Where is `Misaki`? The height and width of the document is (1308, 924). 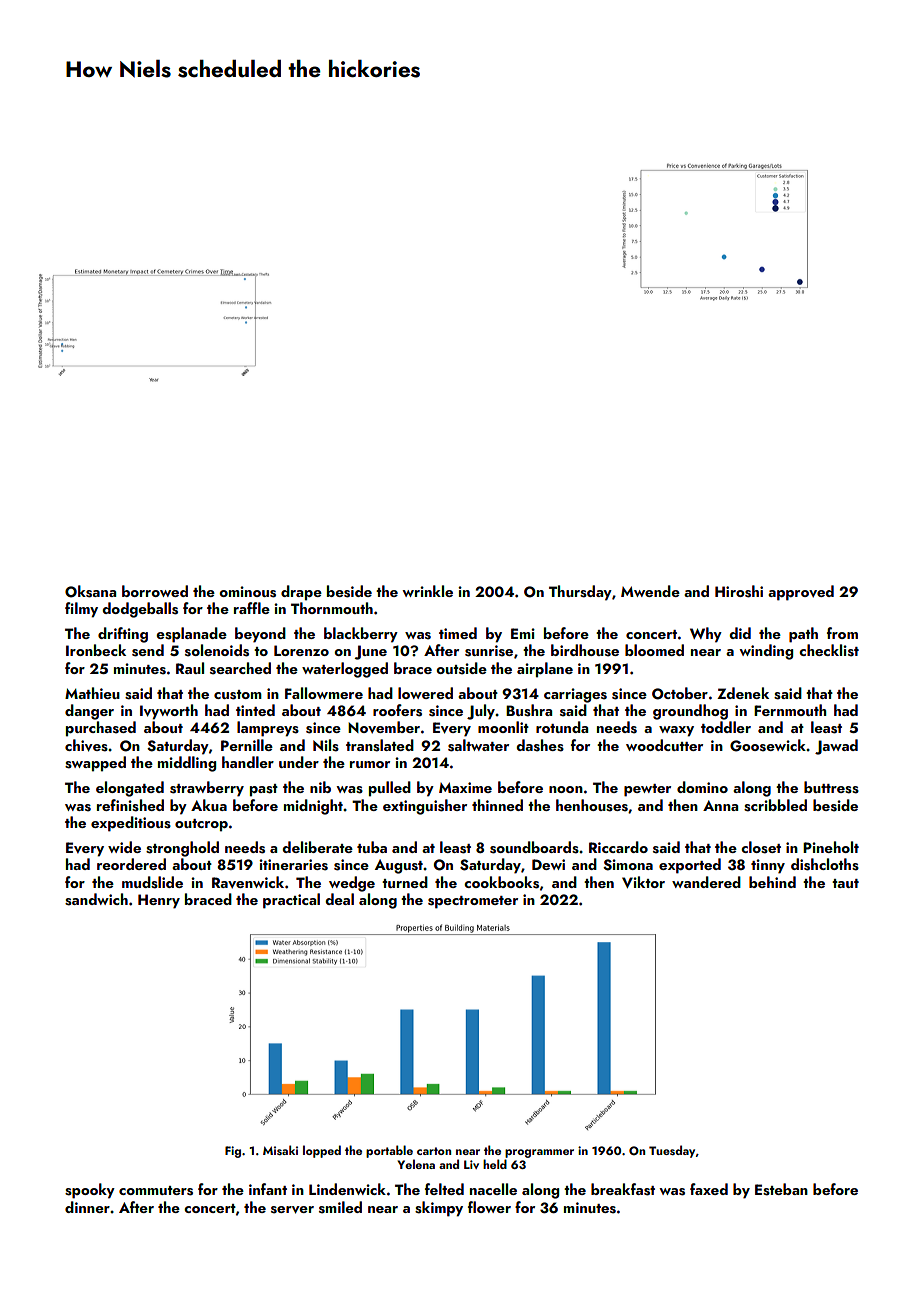 Misaki is located at coordinates (280, 1150).
